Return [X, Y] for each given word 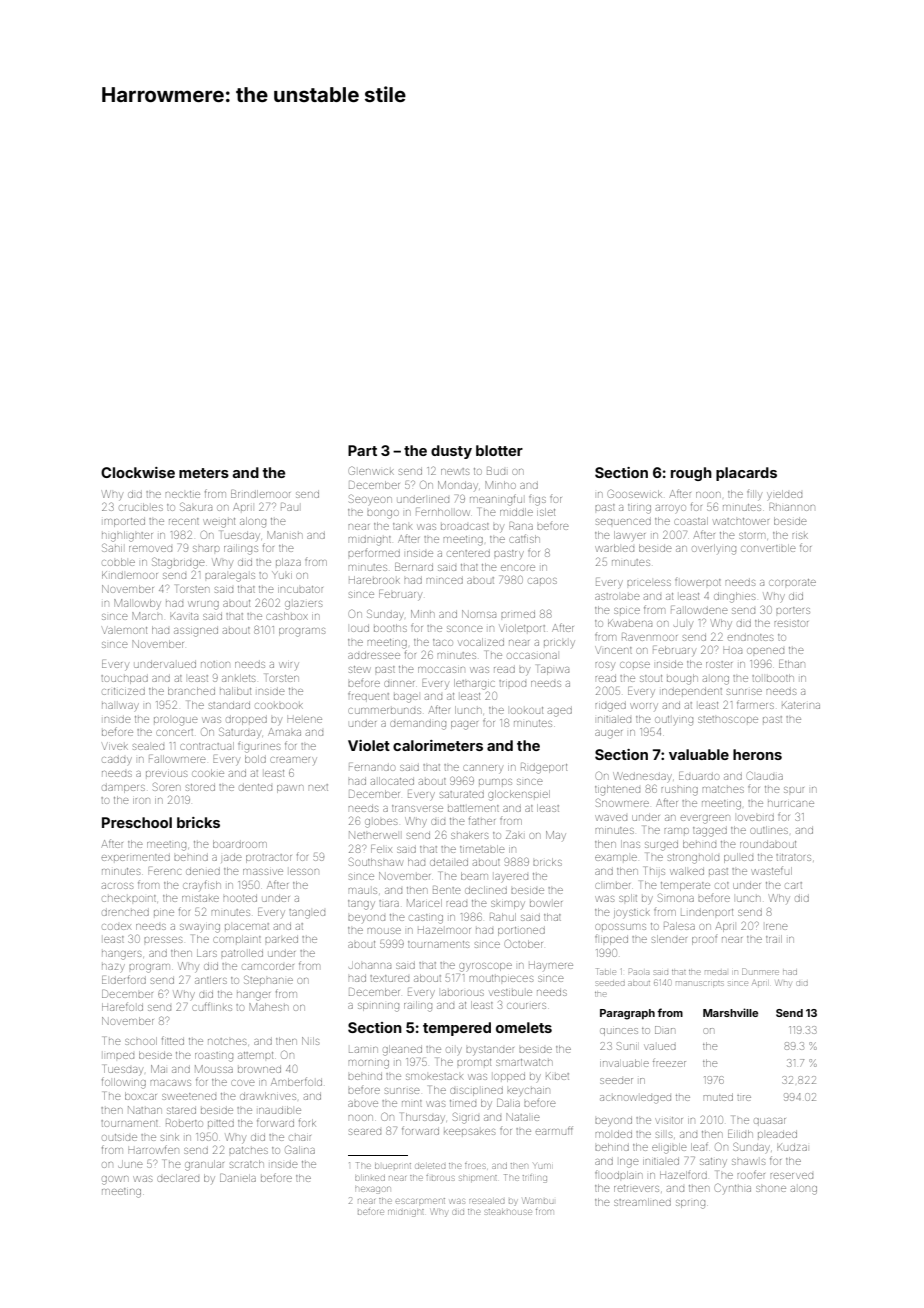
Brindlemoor [260, 494]
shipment [478, 1178]
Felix [381, 849]
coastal [691, 521]
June [130, 1165]
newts [455, 471]
